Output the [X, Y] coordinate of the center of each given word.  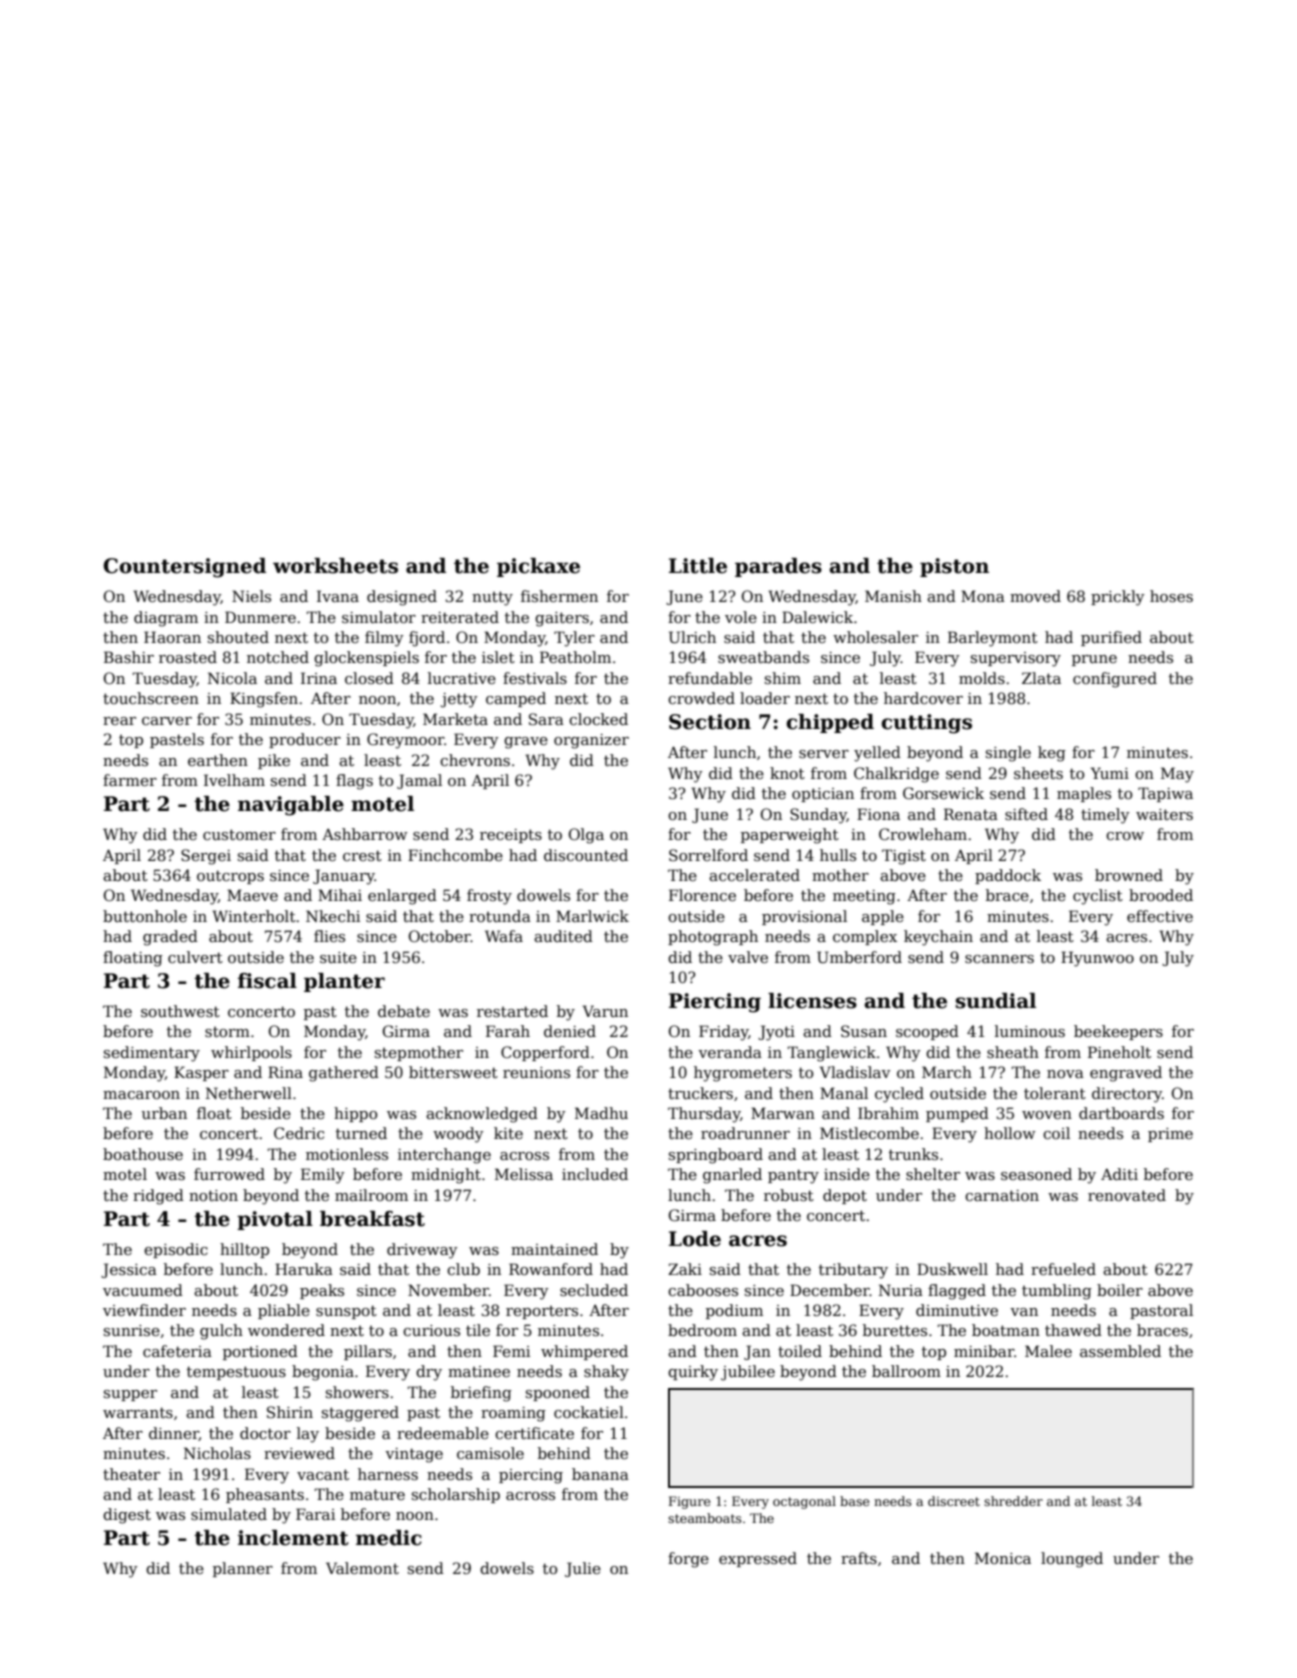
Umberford [859, 957]
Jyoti [776, 1033]
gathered [344, 1074]
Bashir [129, 657]
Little [698, 566]
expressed [758, 1559]
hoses [1171, 596]
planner [243, 1569]
